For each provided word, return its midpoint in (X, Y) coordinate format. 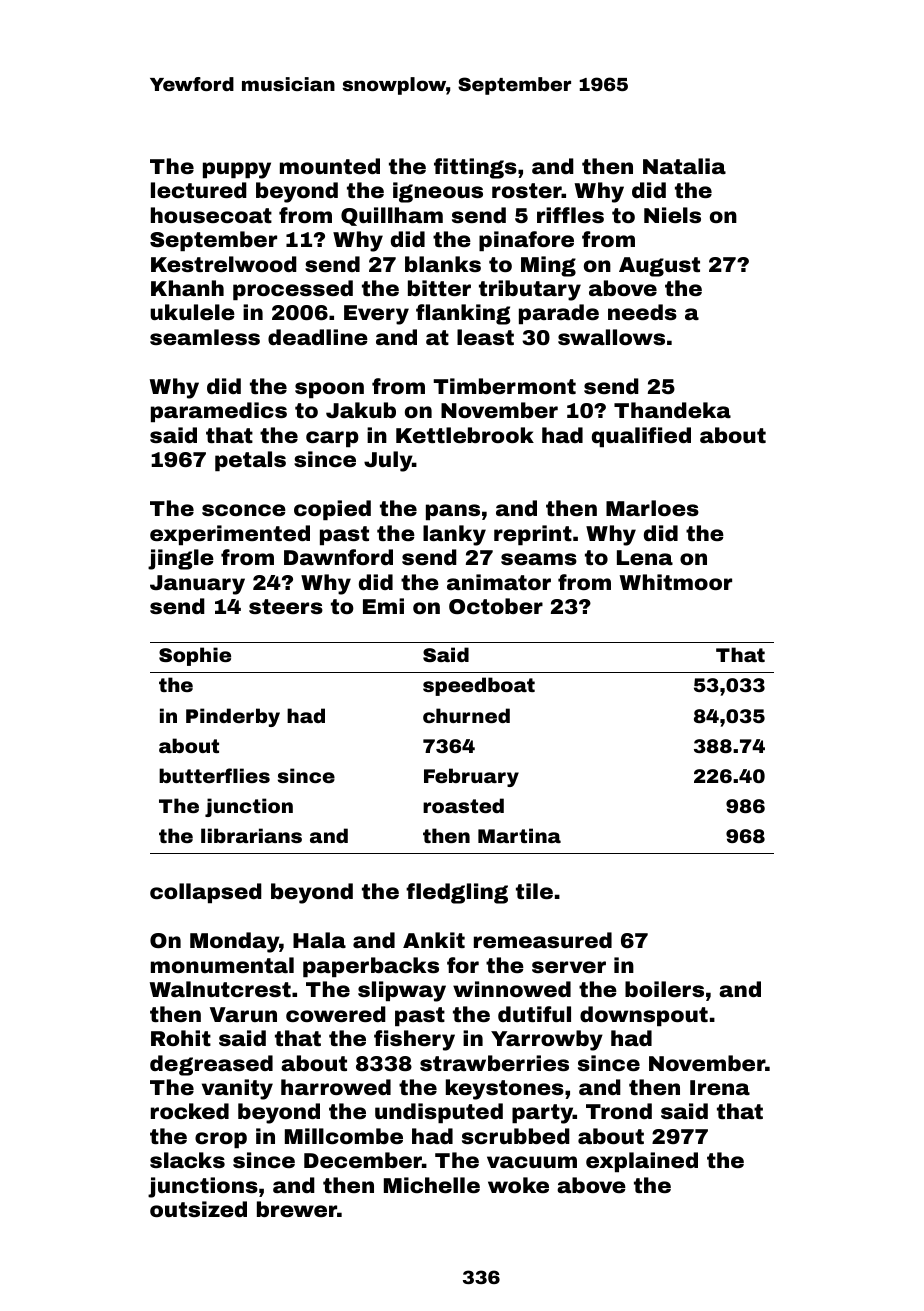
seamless (205, 337)
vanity (237, 1089)
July (388, 461)
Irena (720, 1087)
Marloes (652, 508)
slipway (402, 991)
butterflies (214, 775)
